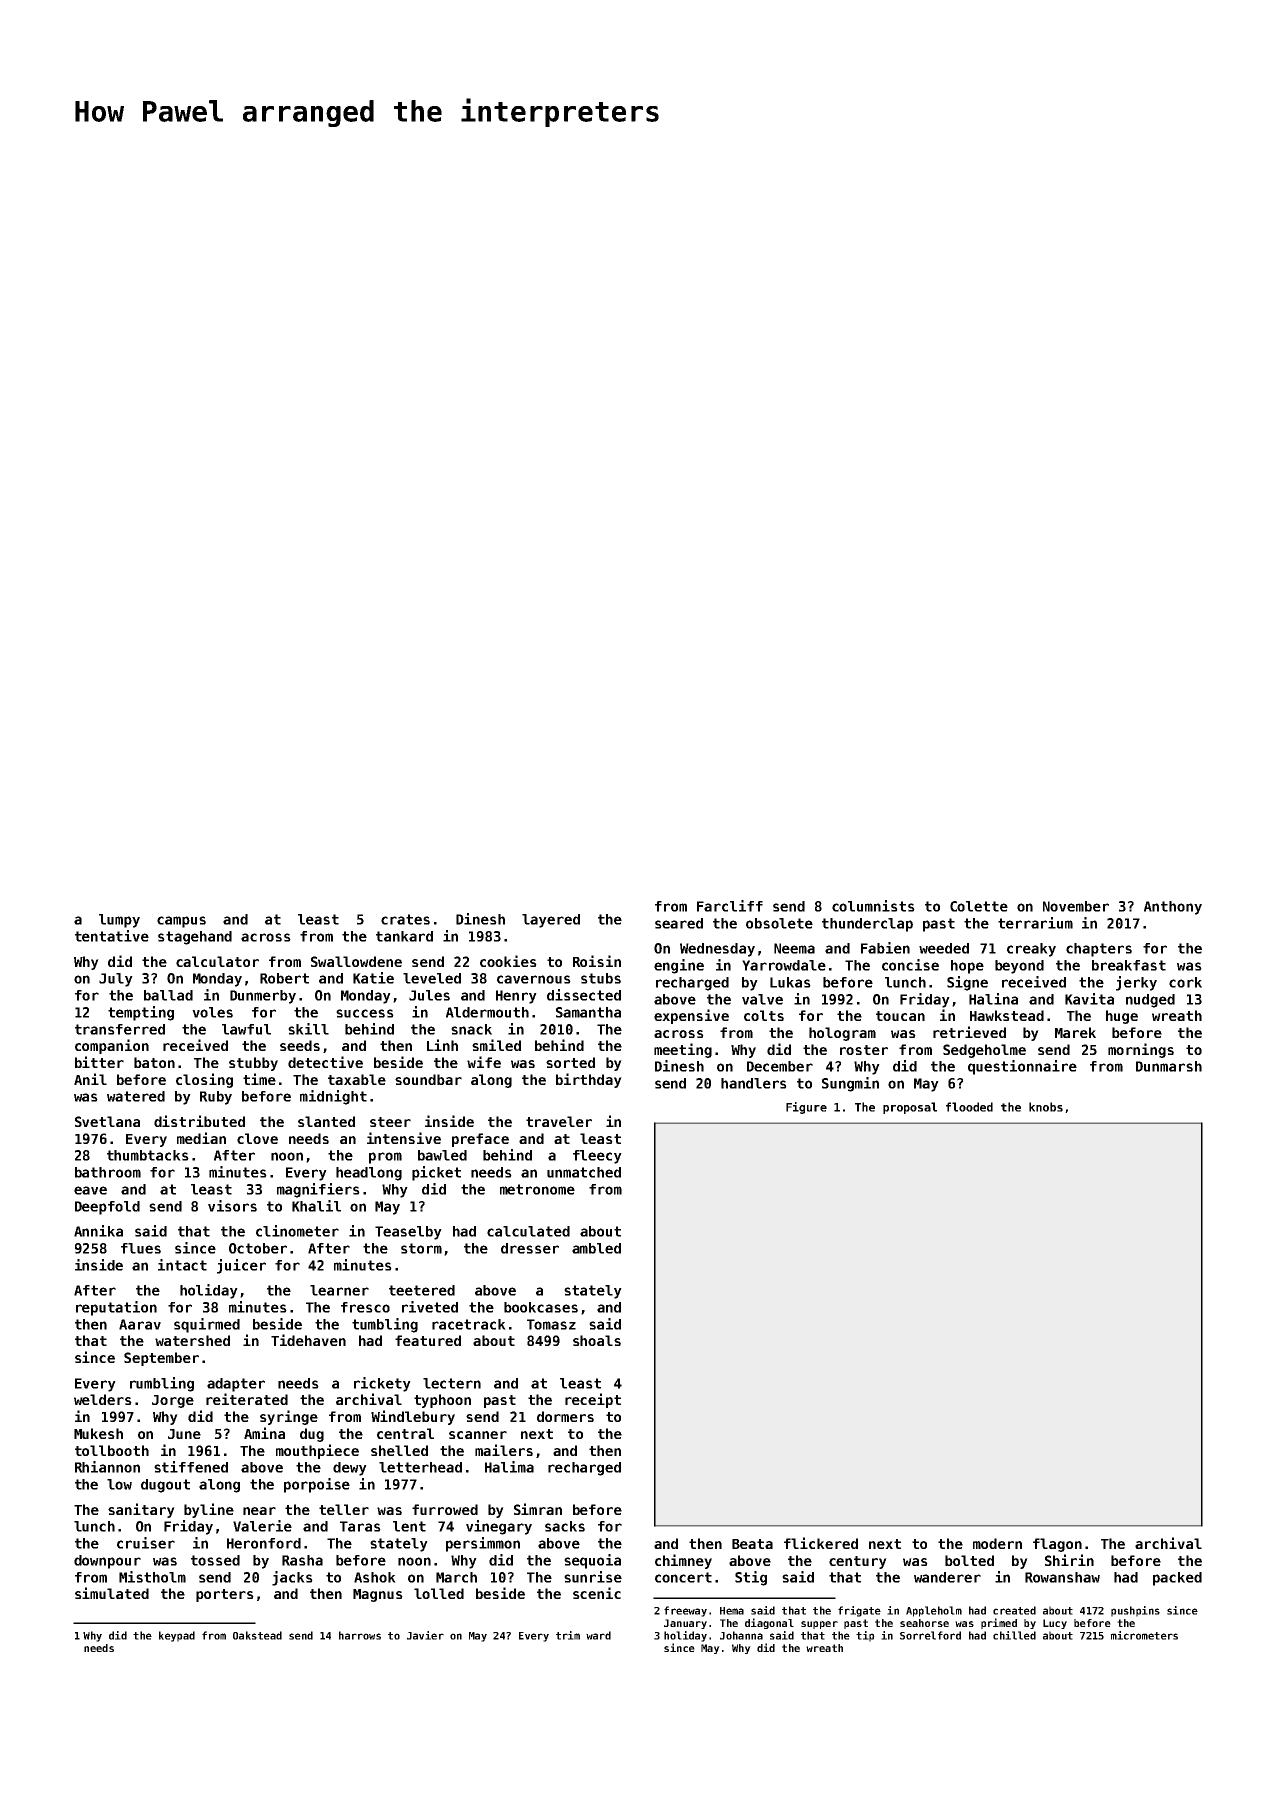 The image size is (1276, 1805). What do you see at coordinates (1173, 908) in the page?
I see `Anthony` at bounding box center [1173, 908].
